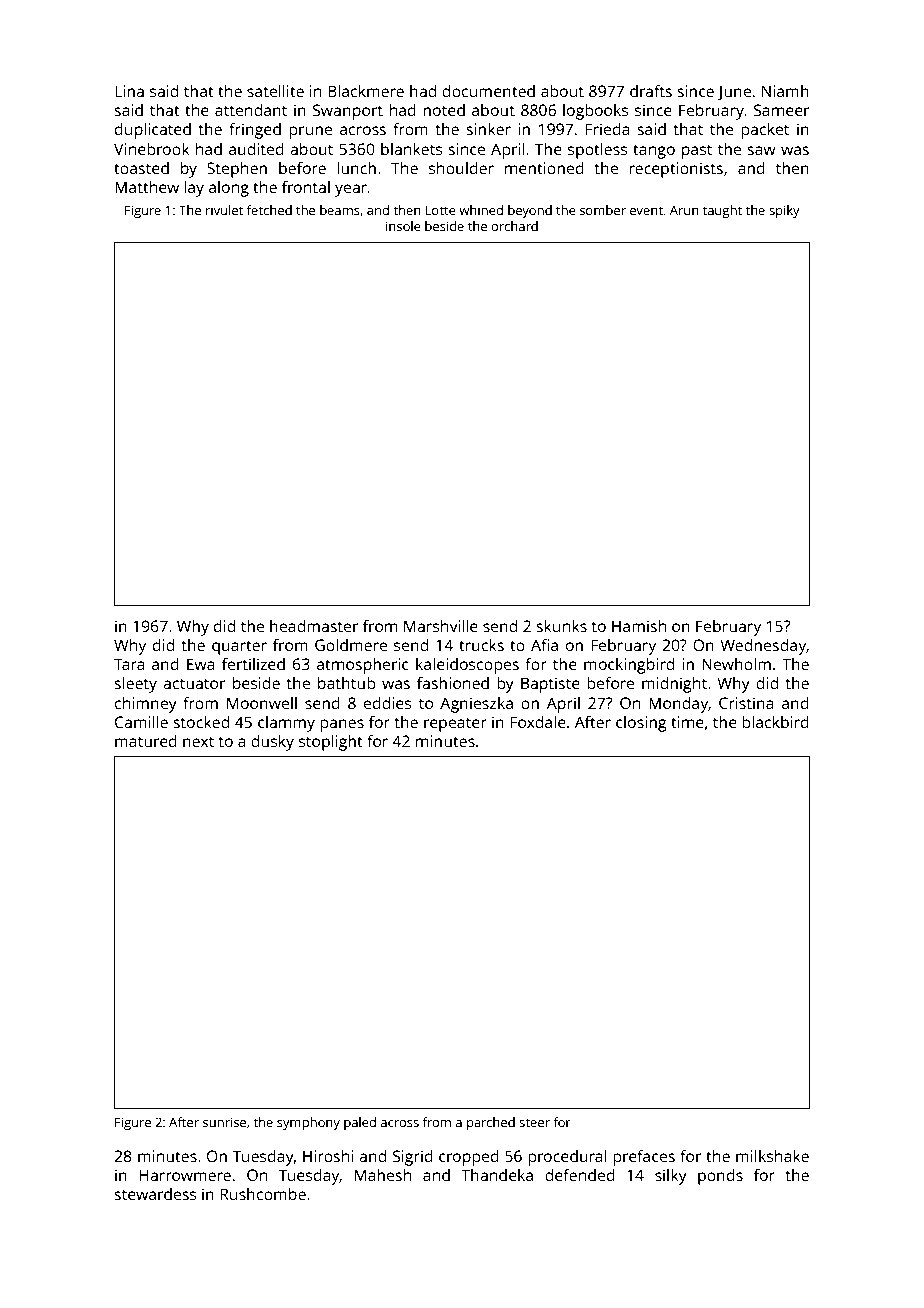 The image size is (924, 1308). I want to click on Wednesday, so click(763, 647).
